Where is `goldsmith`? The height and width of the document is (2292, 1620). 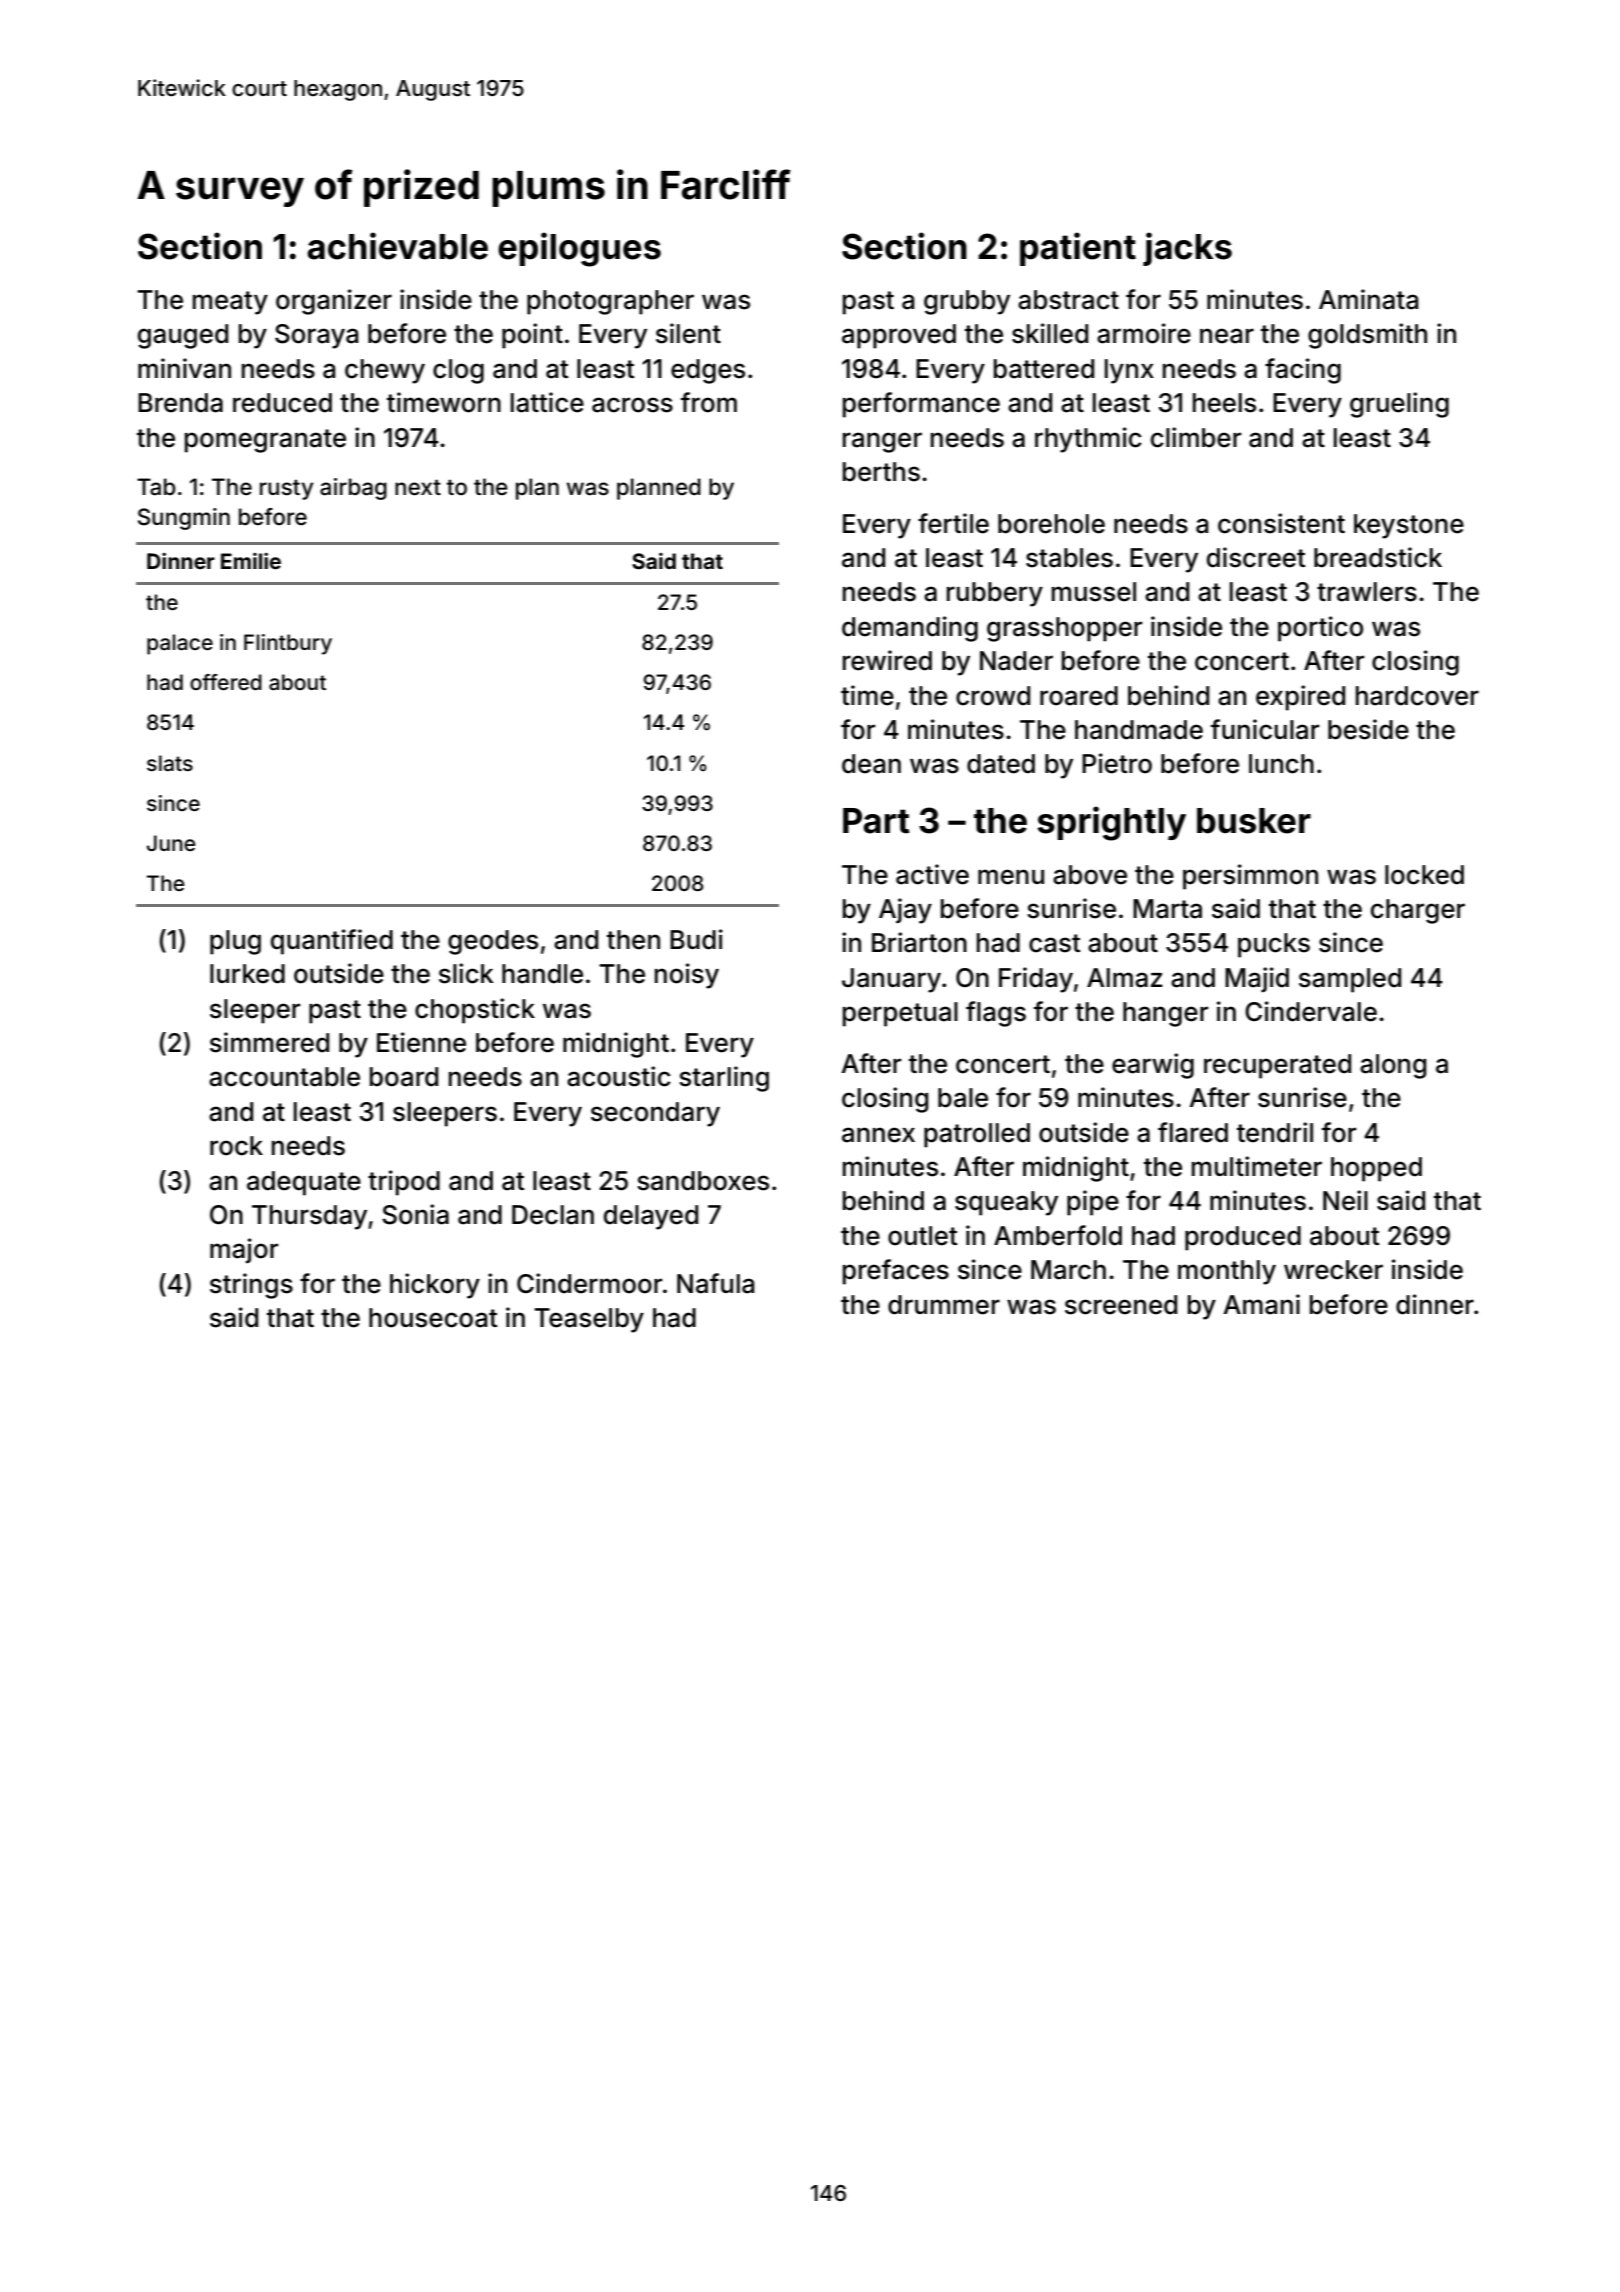
goldsmith is located at coordinates (1367, 336).
